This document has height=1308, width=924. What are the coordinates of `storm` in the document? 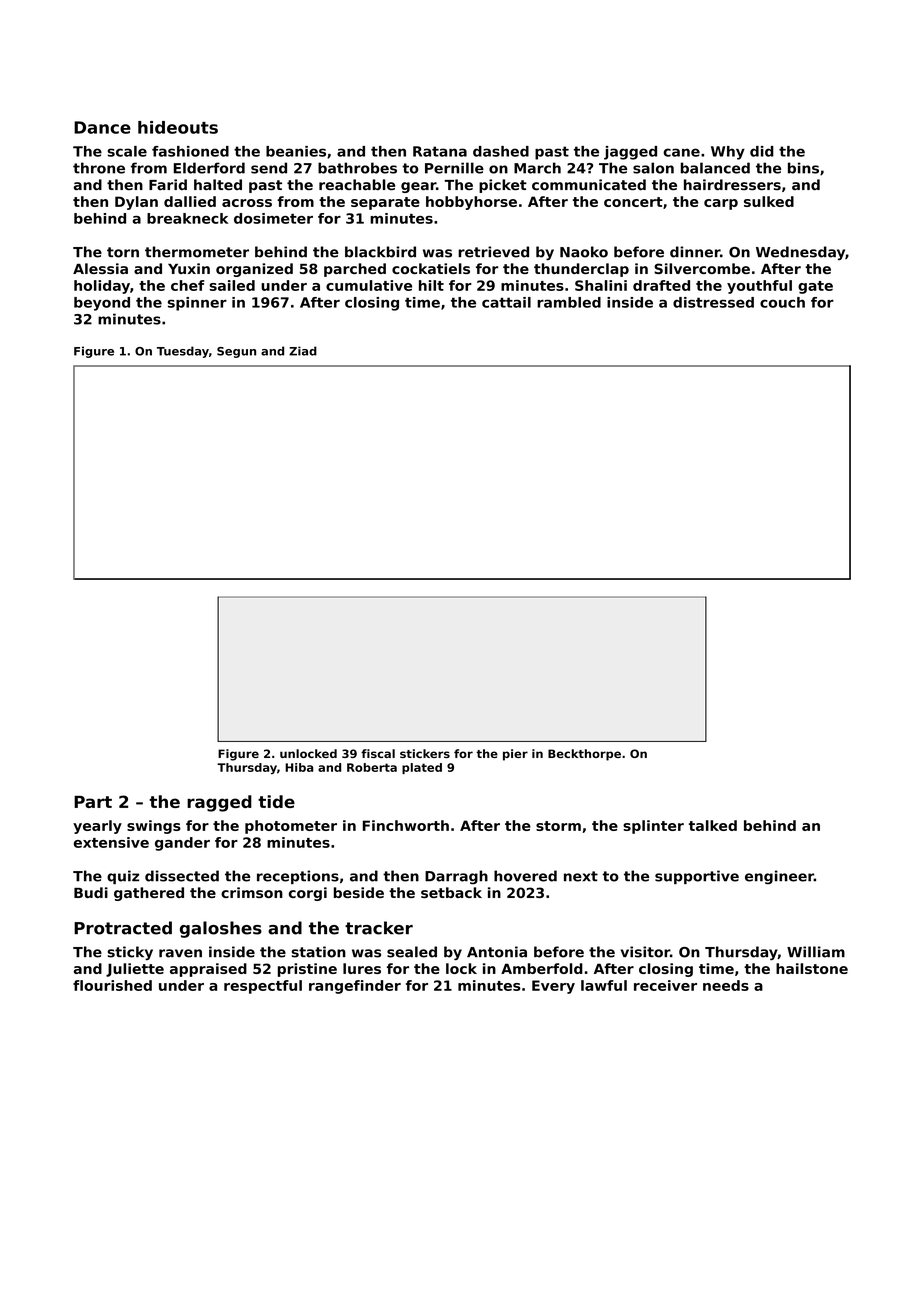 It's located at (558, 826).
